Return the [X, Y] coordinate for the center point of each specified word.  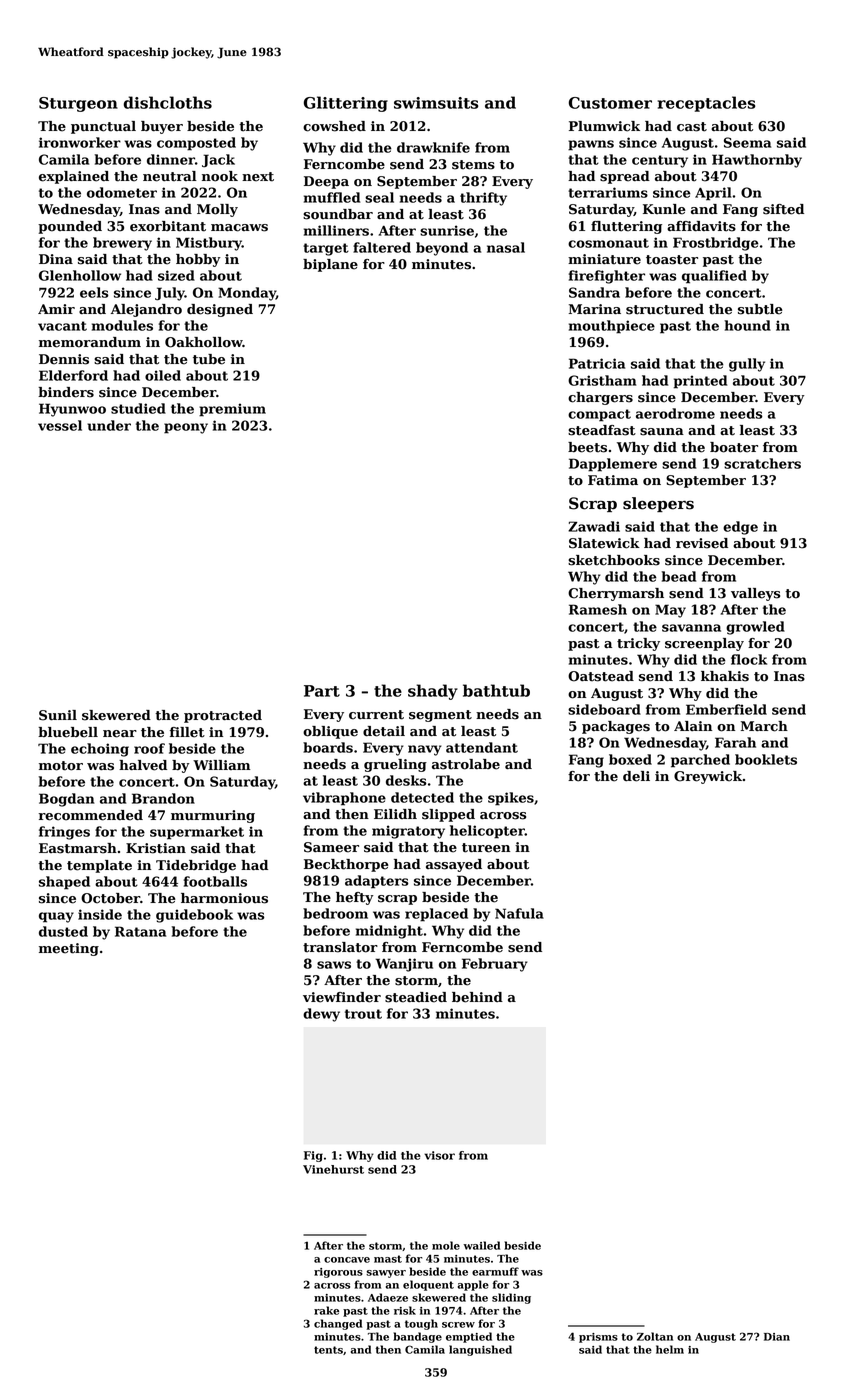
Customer [610, 103]
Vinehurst [333, 1169]
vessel [60, 425]
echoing [100, 750]
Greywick [708, 777]
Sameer [331, 847]
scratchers [762, 463]
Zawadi [594, 526]
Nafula [519, 913]
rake [326, 1310]
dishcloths [168, 102]
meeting [69, 949]
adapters [377, 882]
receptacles [706, 104]
